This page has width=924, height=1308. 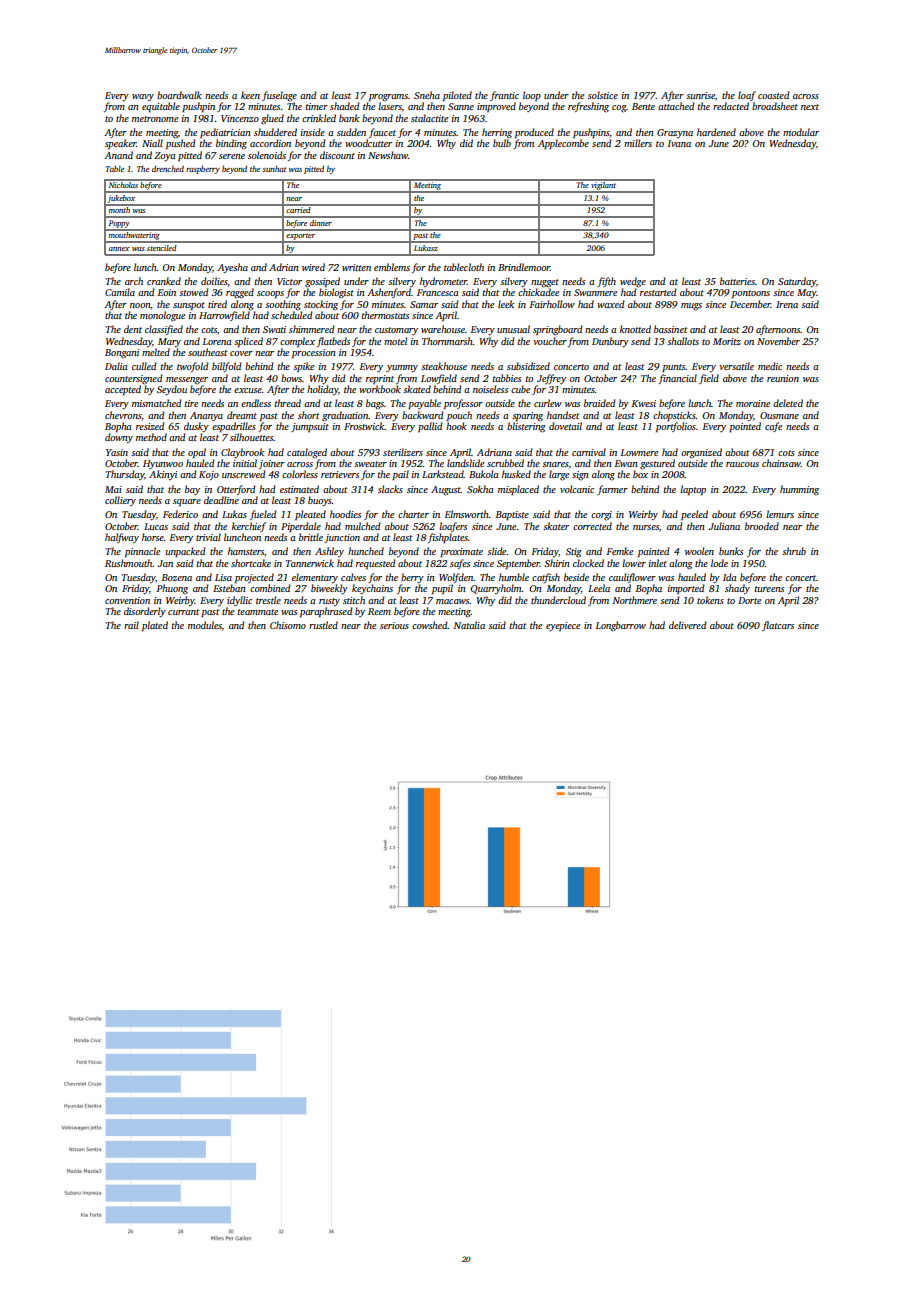 I want to click on loop, so click(x=532, y=96).
